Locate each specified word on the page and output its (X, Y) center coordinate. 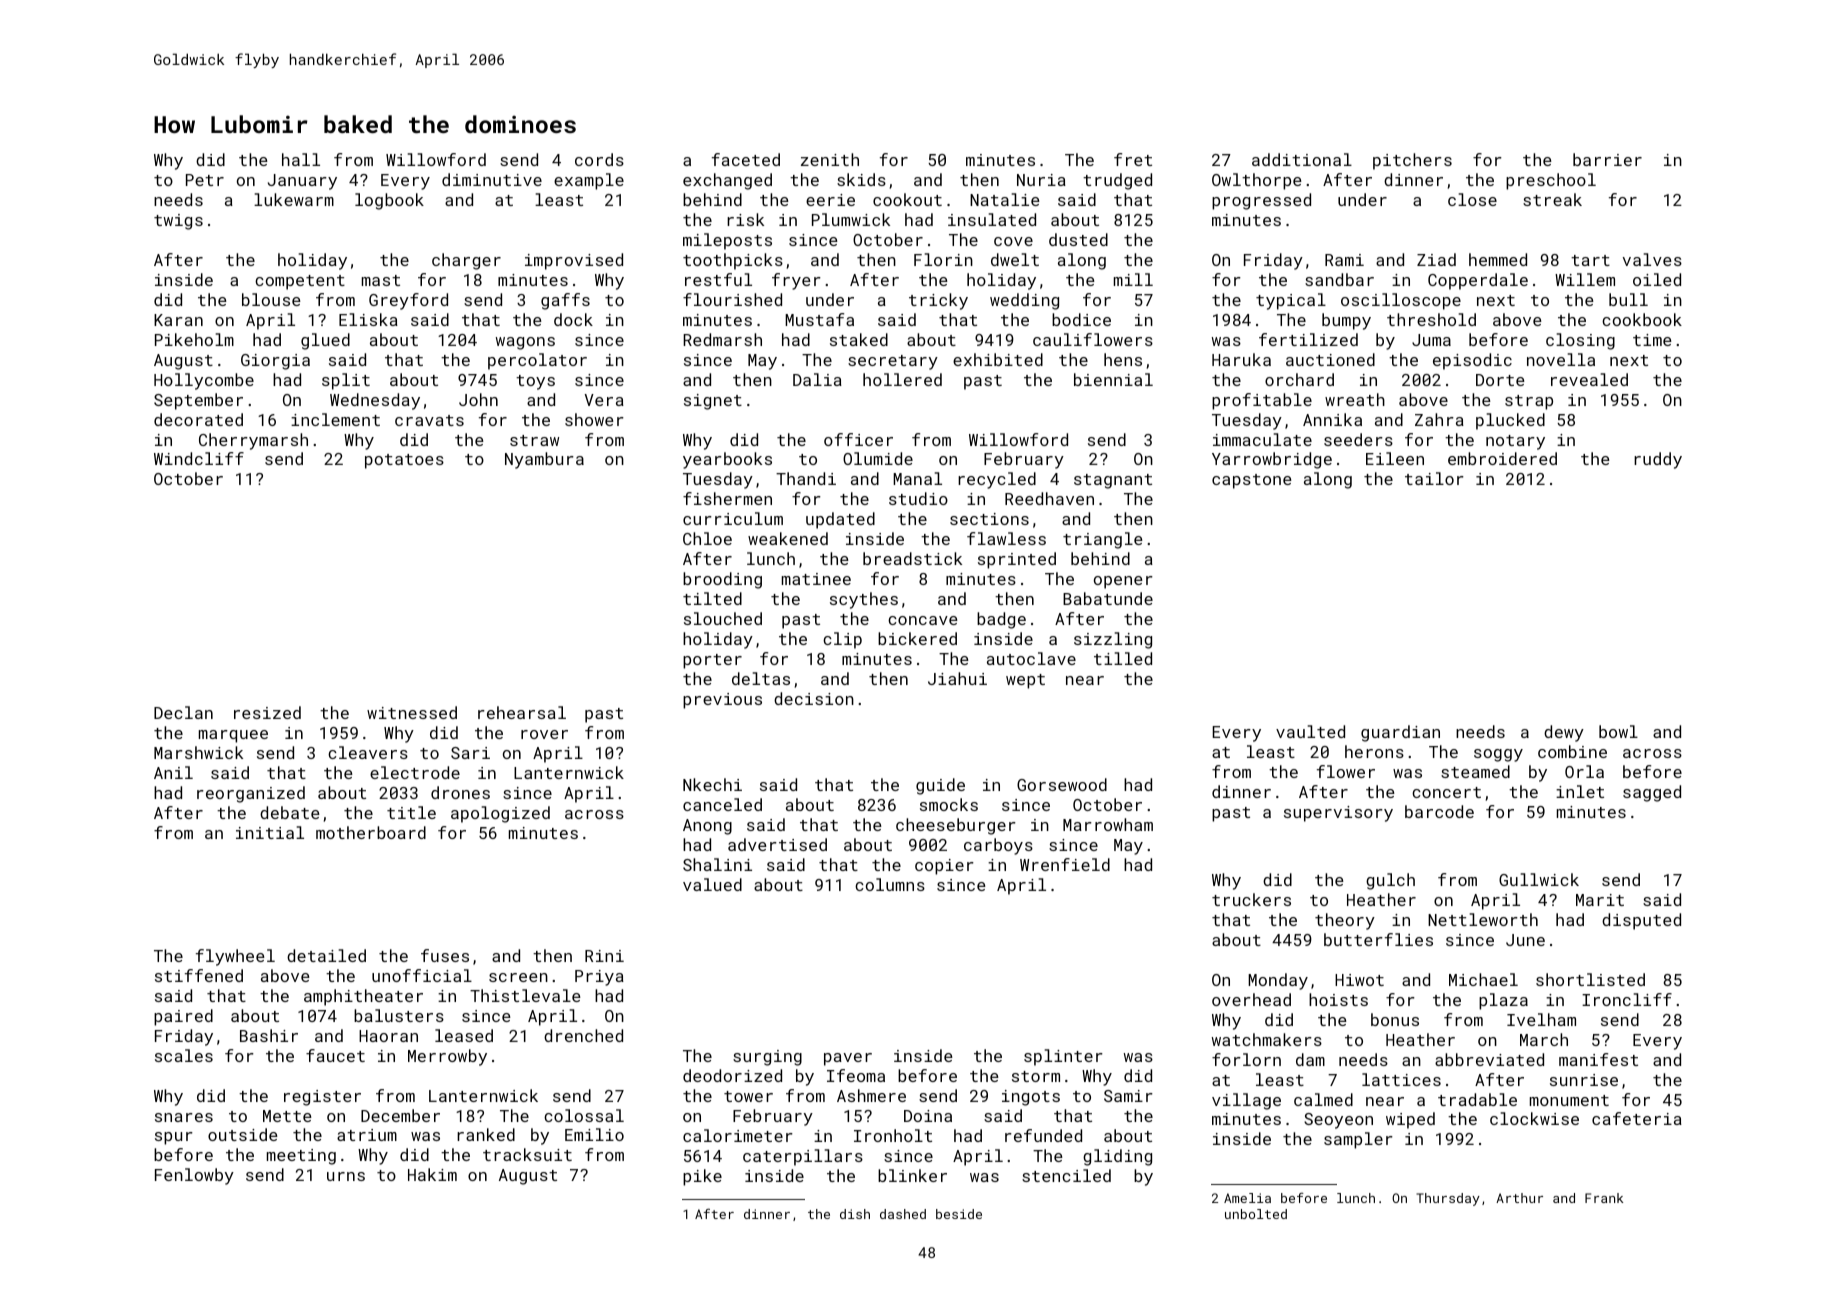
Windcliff (199, 458)
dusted (1078, 239)
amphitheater (363, 997)
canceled (722, 804)
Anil (173, 772)
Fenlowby (194, 1176)
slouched (723, 618)
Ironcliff (1627, 999)
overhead (1251, 999)
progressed (1261, 201)
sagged (1652, 793)
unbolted (1256, 1214)
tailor (1434, 478)
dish (855, 1214)
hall (301, 159)
